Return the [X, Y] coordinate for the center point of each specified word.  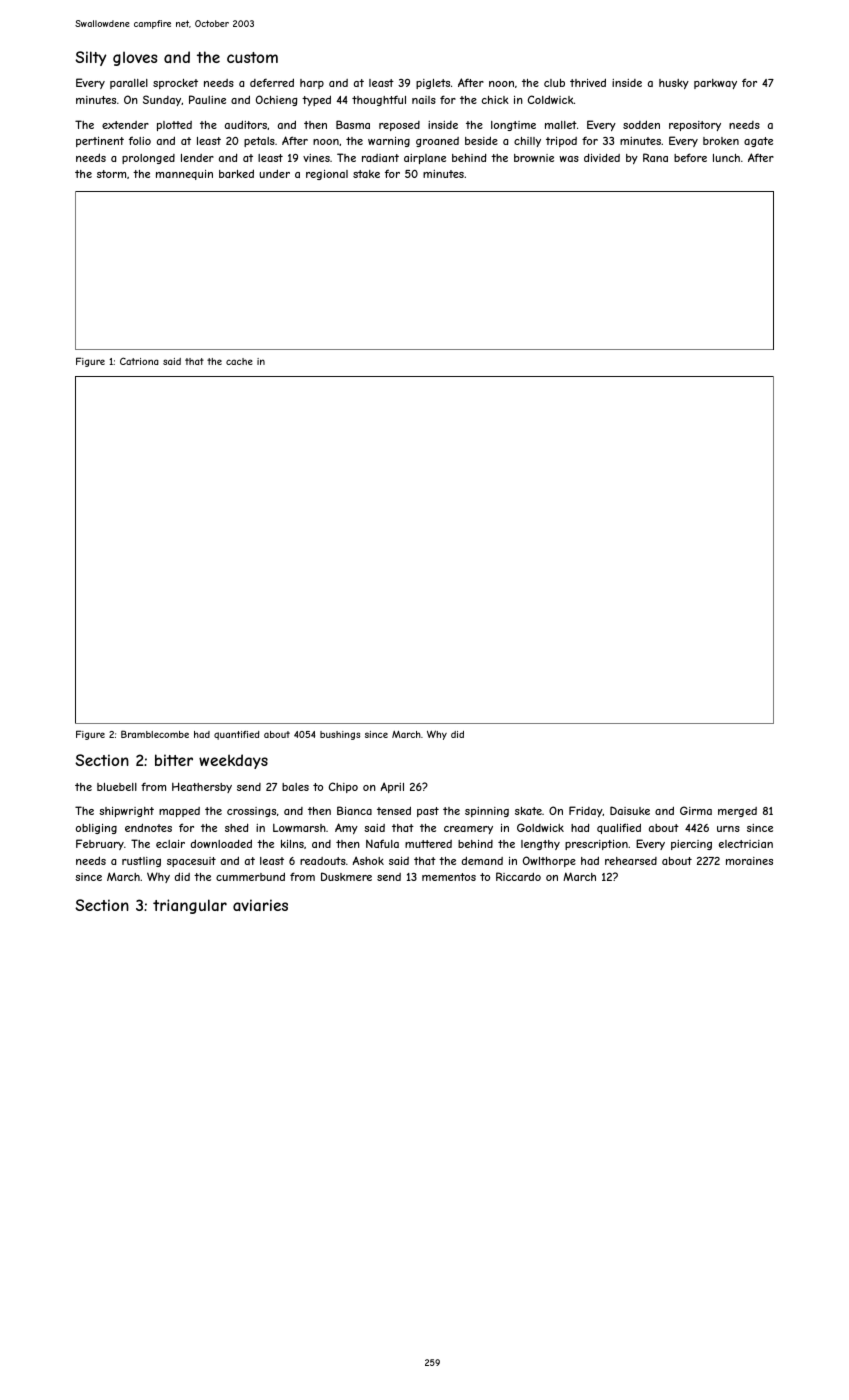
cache [239, 361]
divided [602, 157]
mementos [449, 877]
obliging [96, 829]
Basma [353, 124]
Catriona [139, 361]
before [690, 157]
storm [111, 174]
